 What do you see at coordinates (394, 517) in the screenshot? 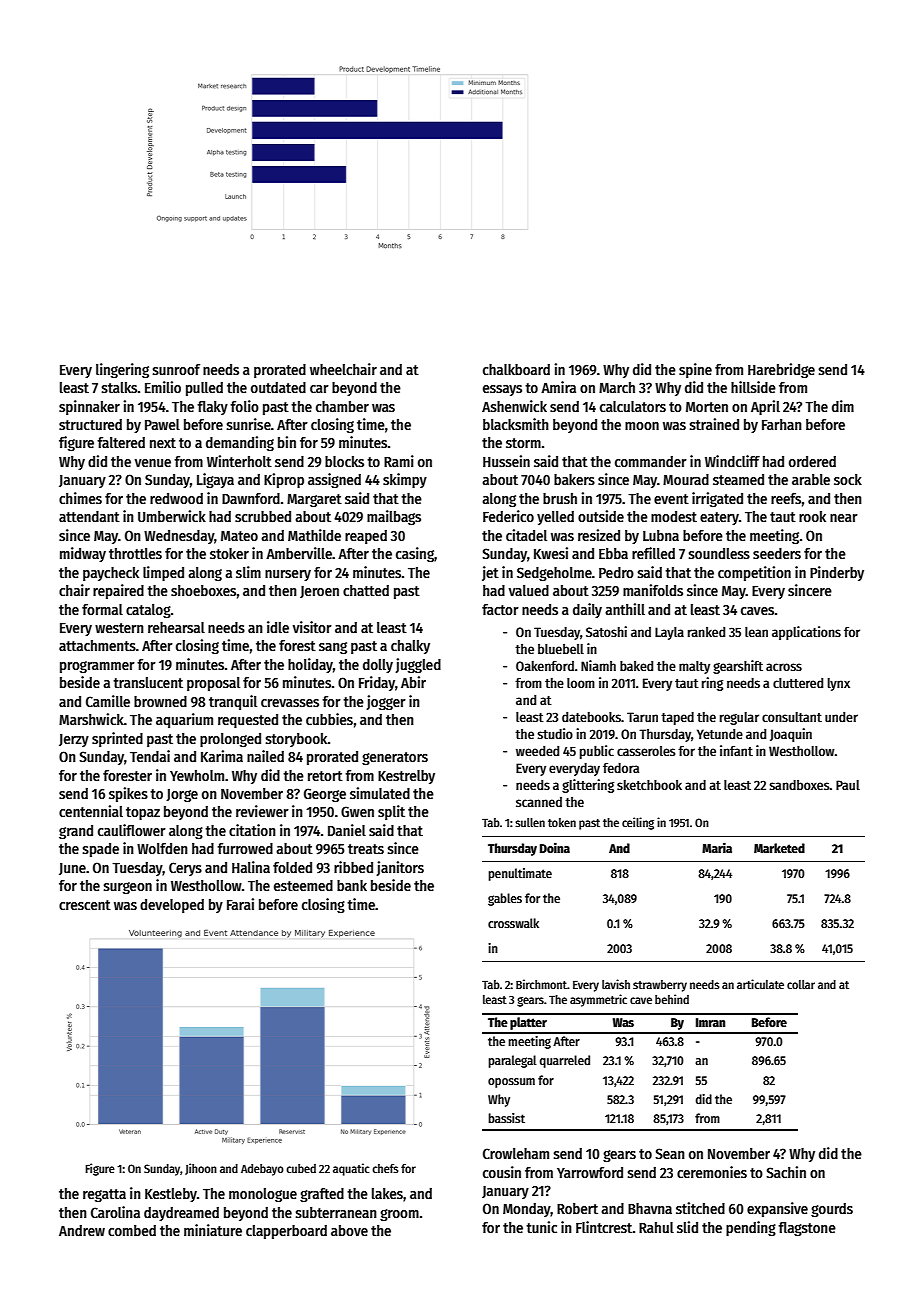
I see `mailbags` at bounding box center [394, 517].
